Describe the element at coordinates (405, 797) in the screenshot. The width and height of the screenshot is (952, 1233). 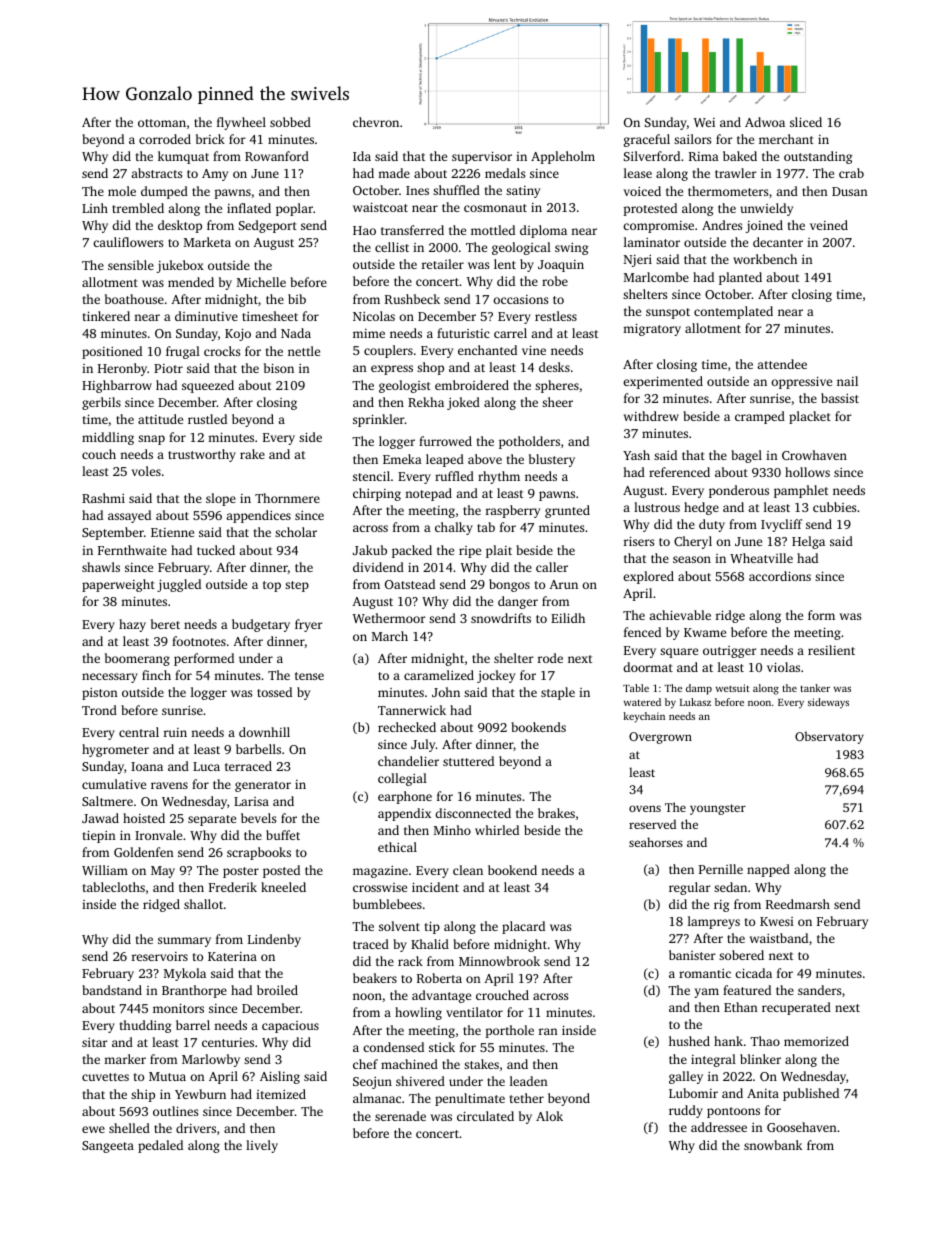
I see `earphone` at that location.
